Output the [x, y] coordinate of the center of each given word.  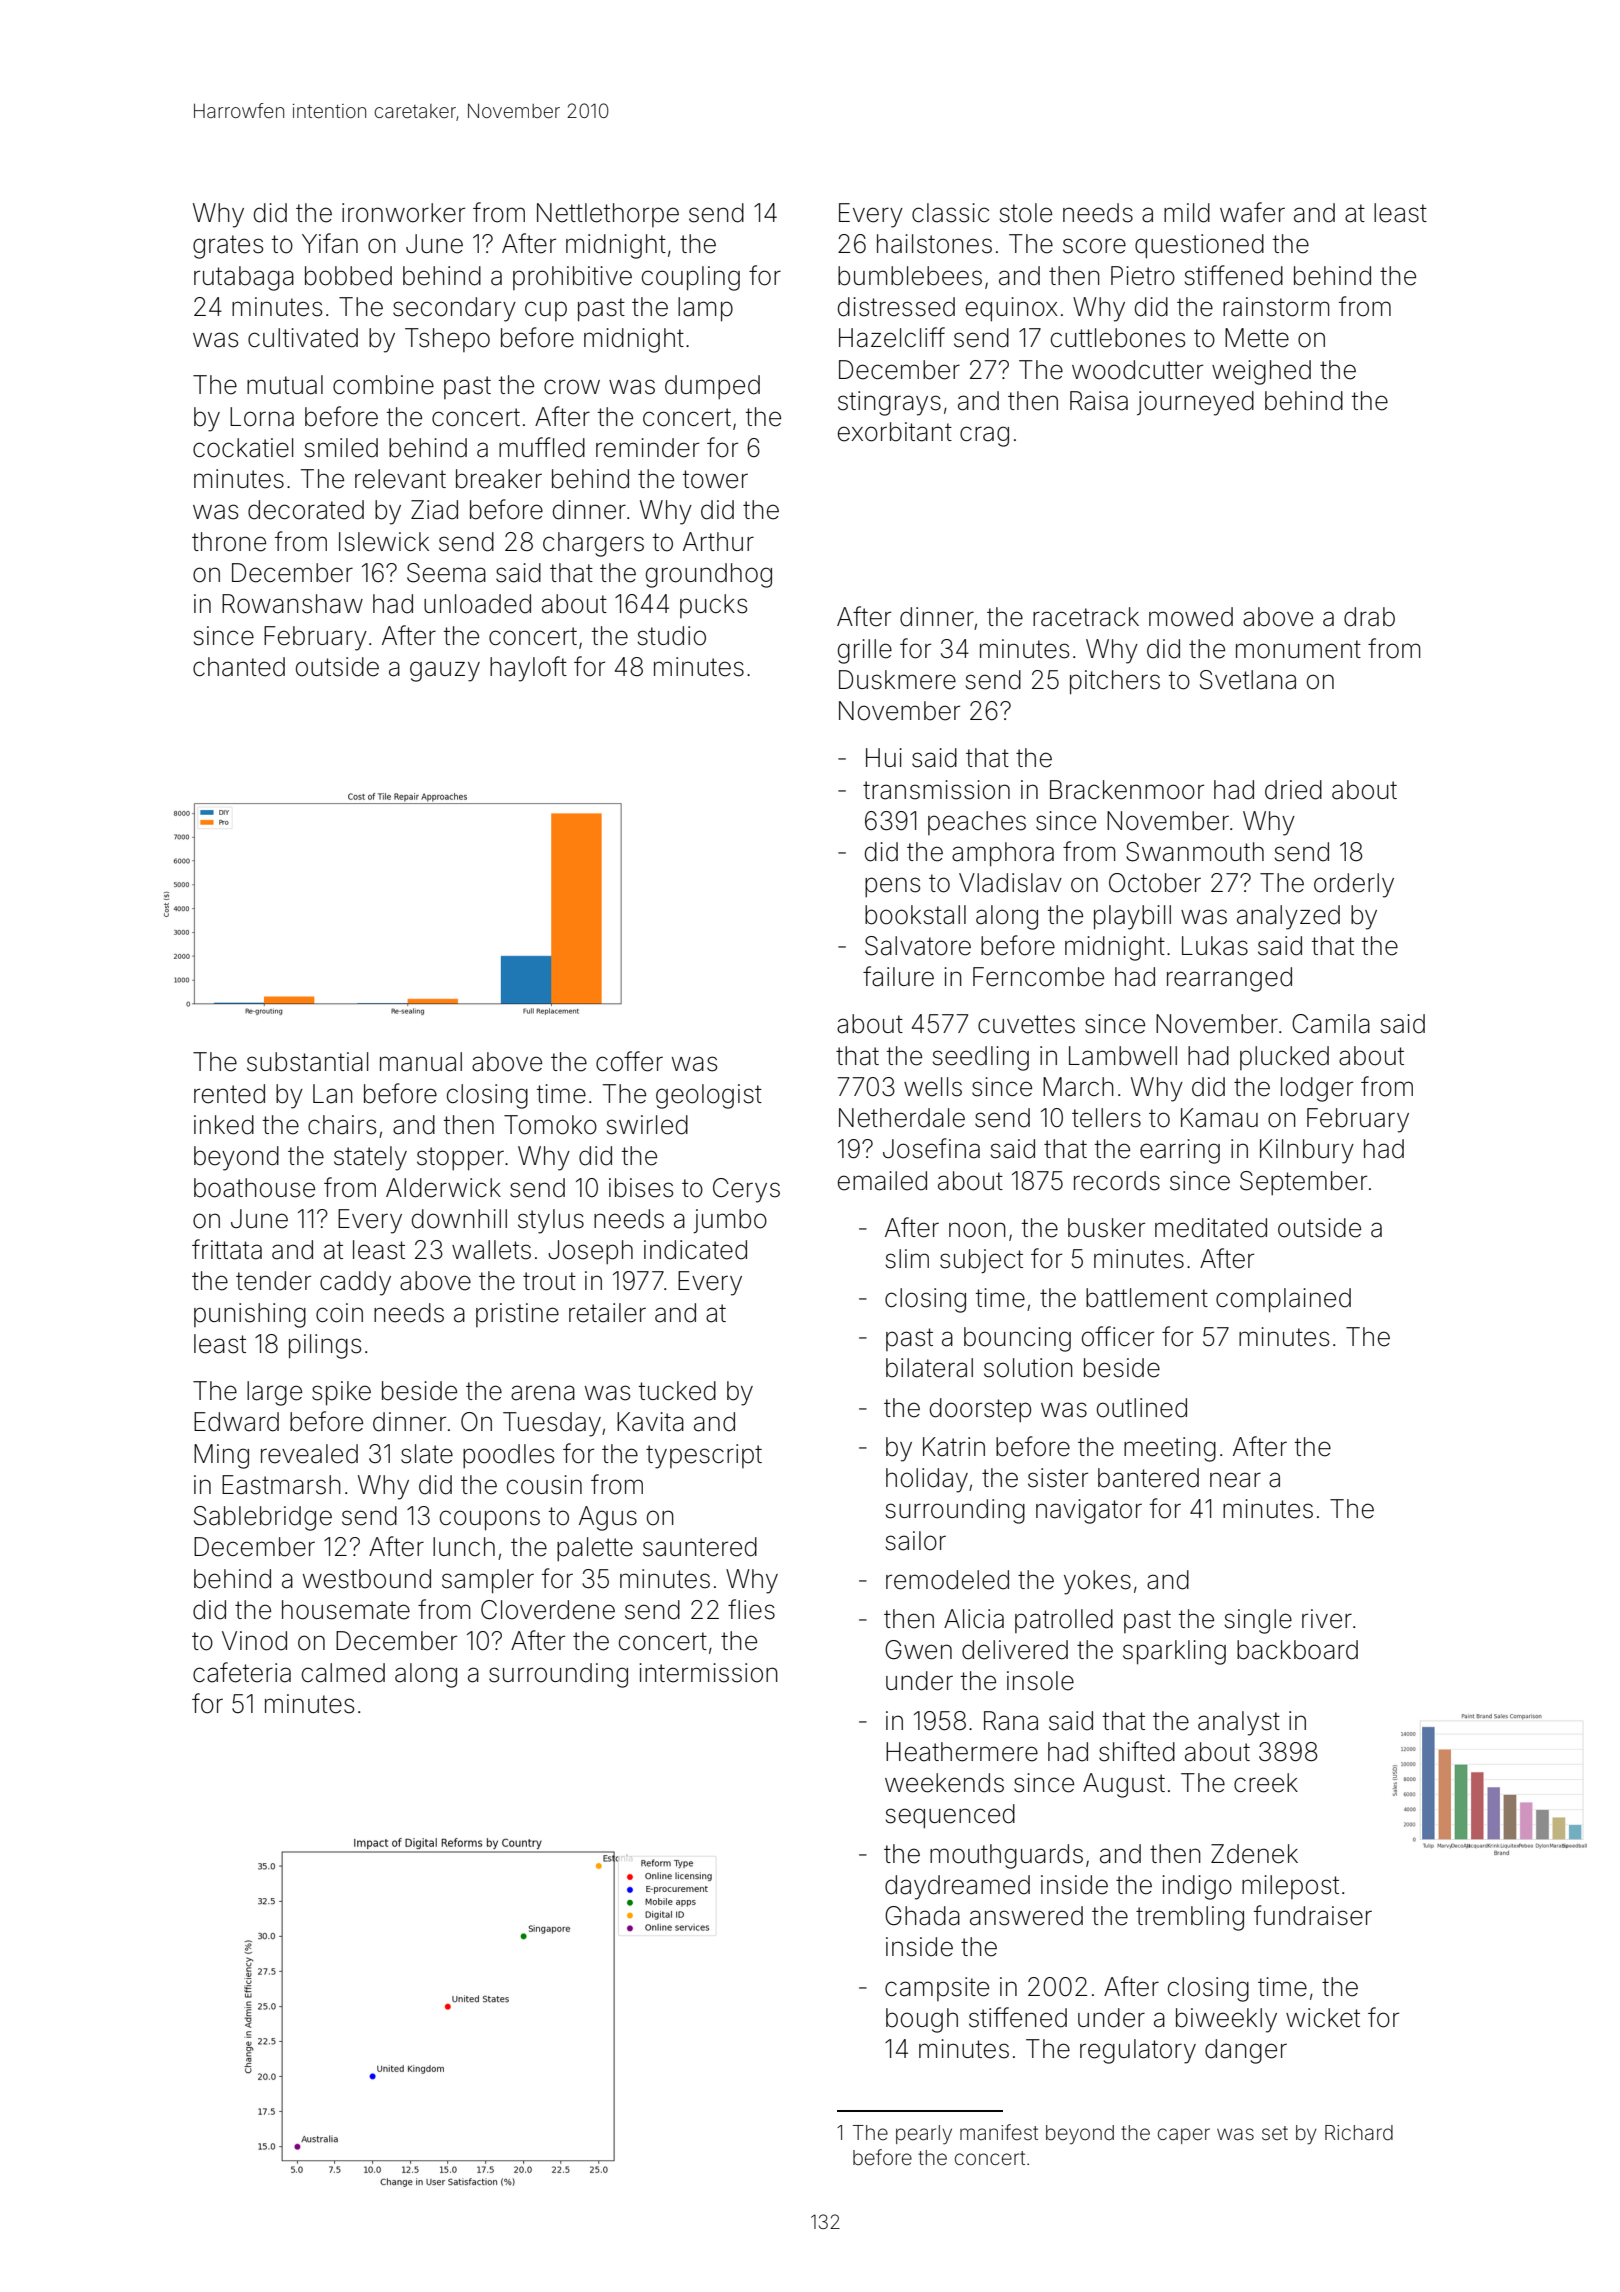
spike [341, 1393]
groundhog [709, 575]
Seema [446, 573]
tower [715, 479]
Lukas [1215, 946]
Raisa [1099, 401]
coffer [629, 1061]
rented [229, 1094]
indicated [695, 1250]
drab [1369, 617]
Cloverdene [548, 1610]
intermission [708, 1673]
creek [1266, 1783]
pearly [924, 2135]
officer [1118, 1336]
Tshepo [447, 340]
